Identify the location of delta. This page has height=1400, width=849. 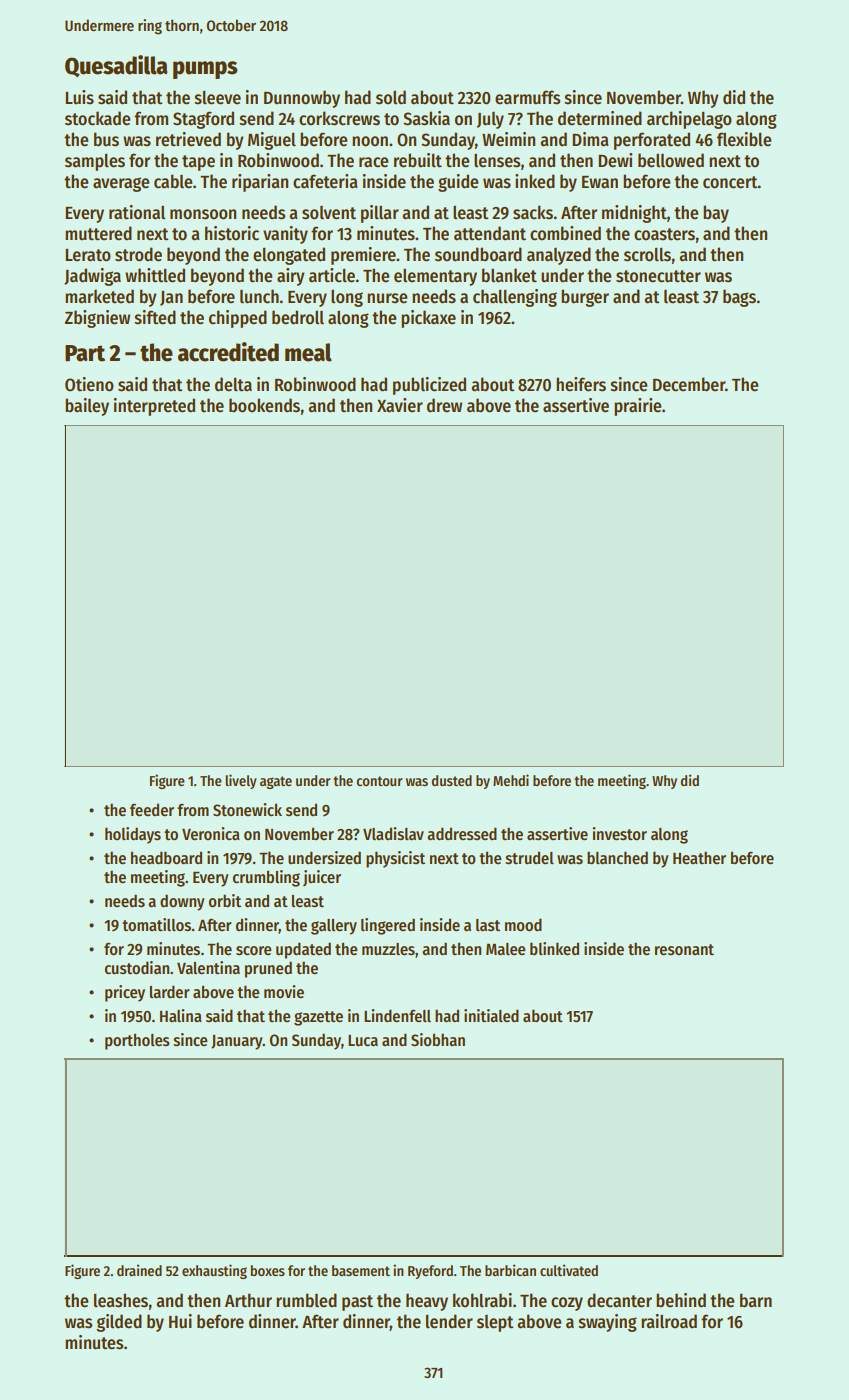
(233, 384).
